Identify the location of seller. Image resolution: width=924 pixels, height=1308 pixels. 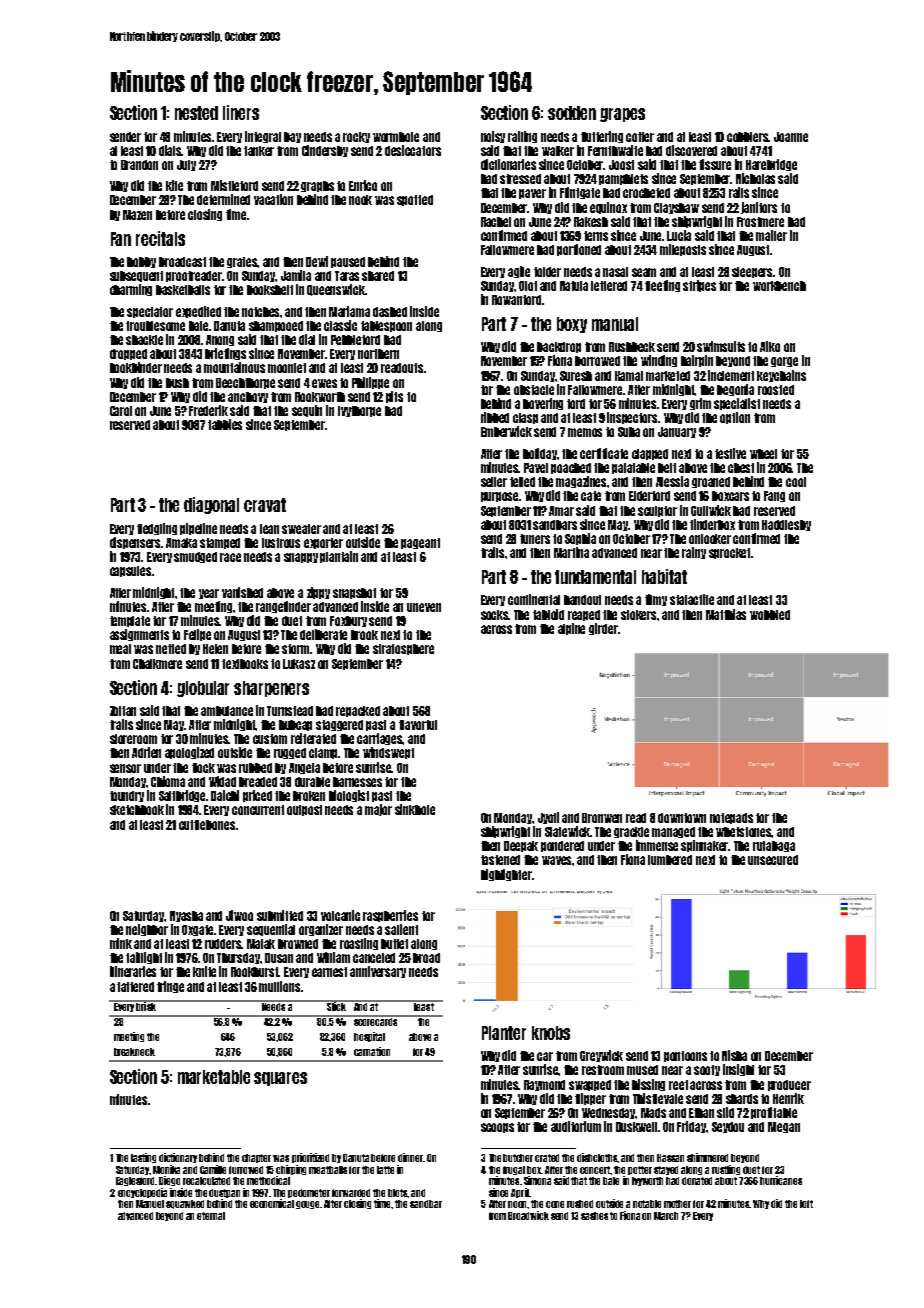
(494, 482).
